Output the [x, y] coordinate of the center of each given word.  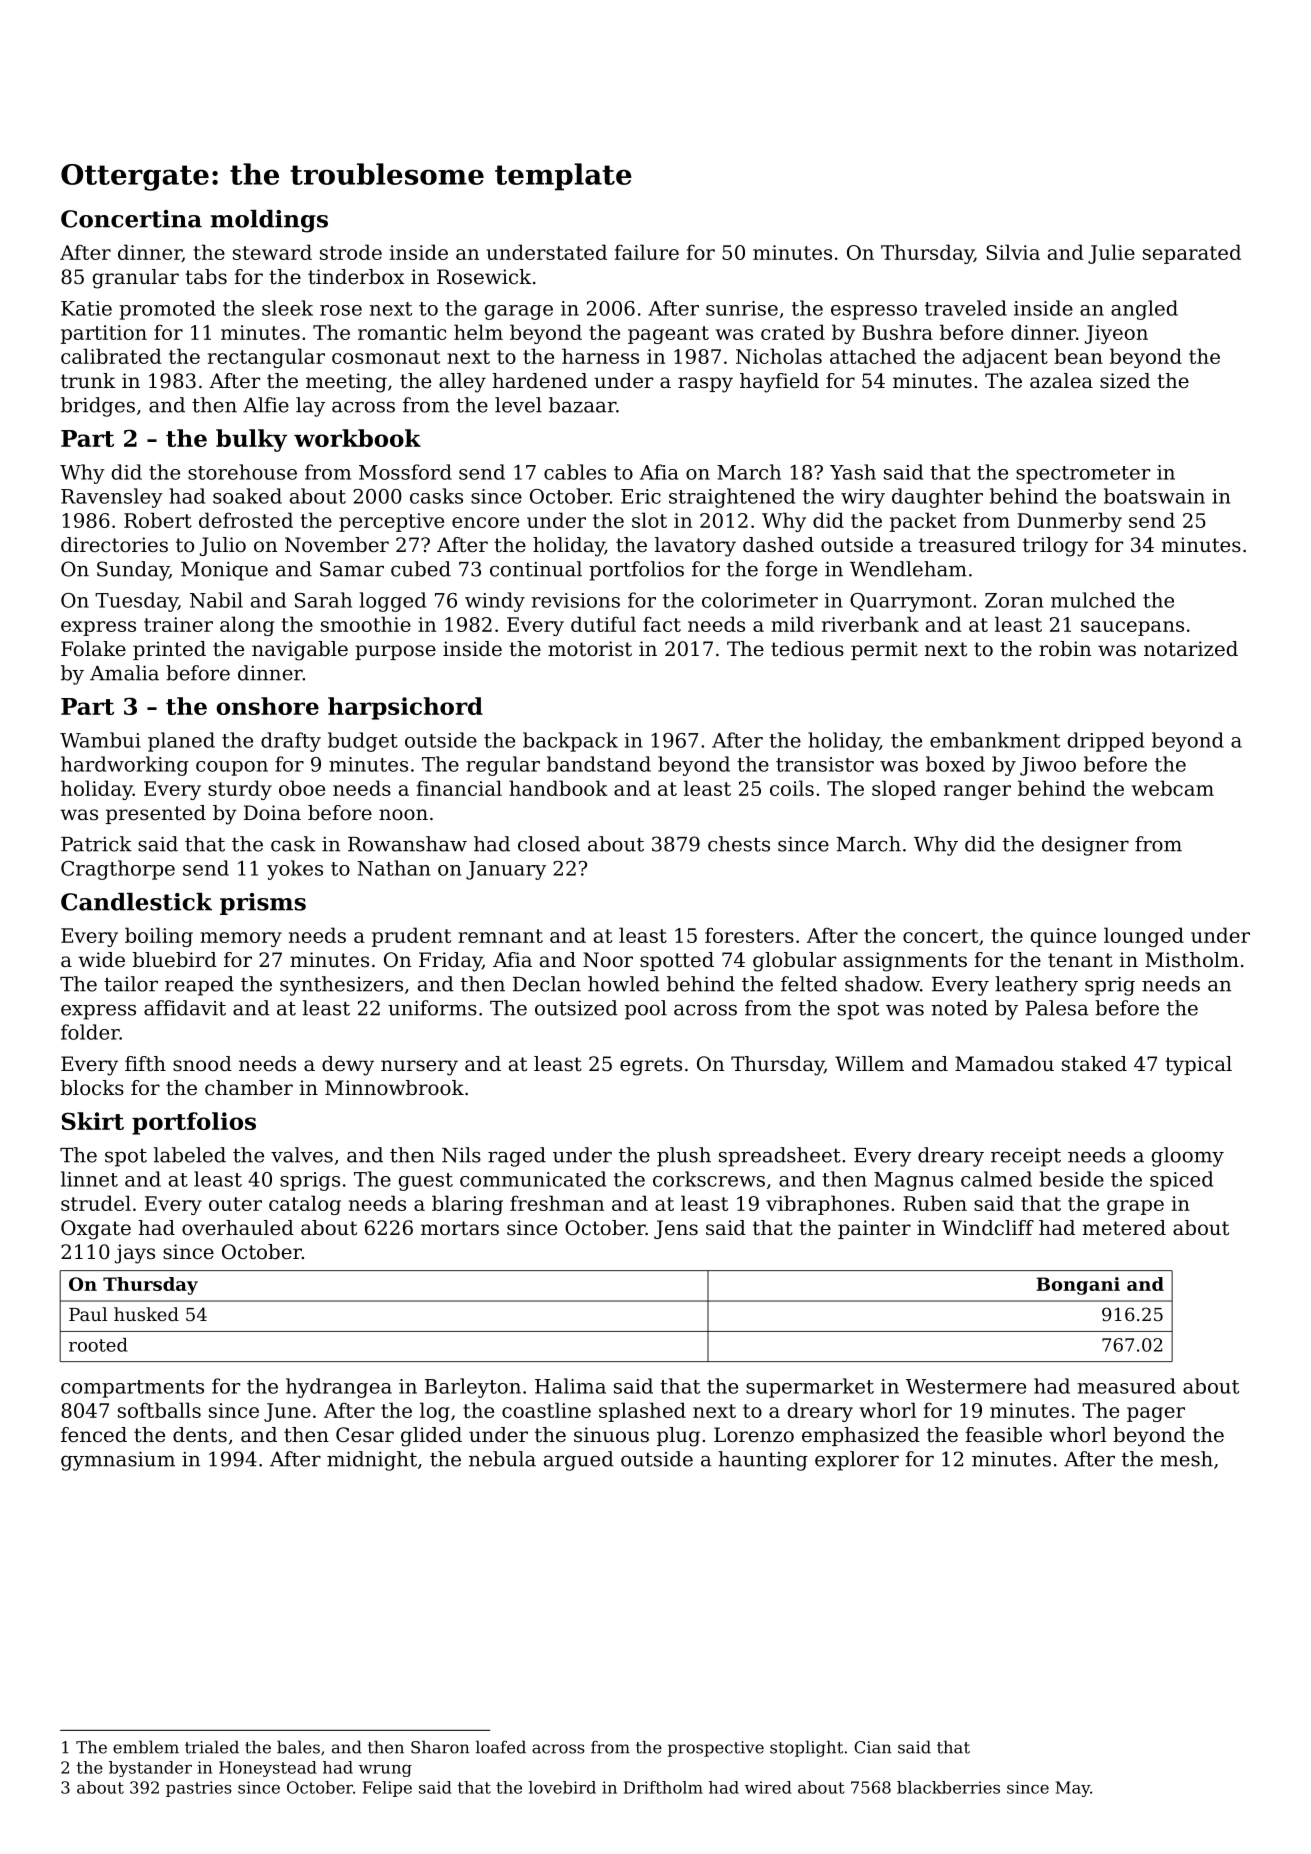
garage [519, 312]
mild [792, 624]
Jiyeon [1116, 334]
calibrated [111, 356]
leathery [1036, 986]
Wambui [100, 740]
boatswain [1154, 496]
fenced [94, 1435]
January [506, 870]
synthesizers [341, 986]
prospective [716, 1749]
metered [1124, 1228]
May [1073, 1789]
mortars [460, 1228]
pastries [199, 1789]
